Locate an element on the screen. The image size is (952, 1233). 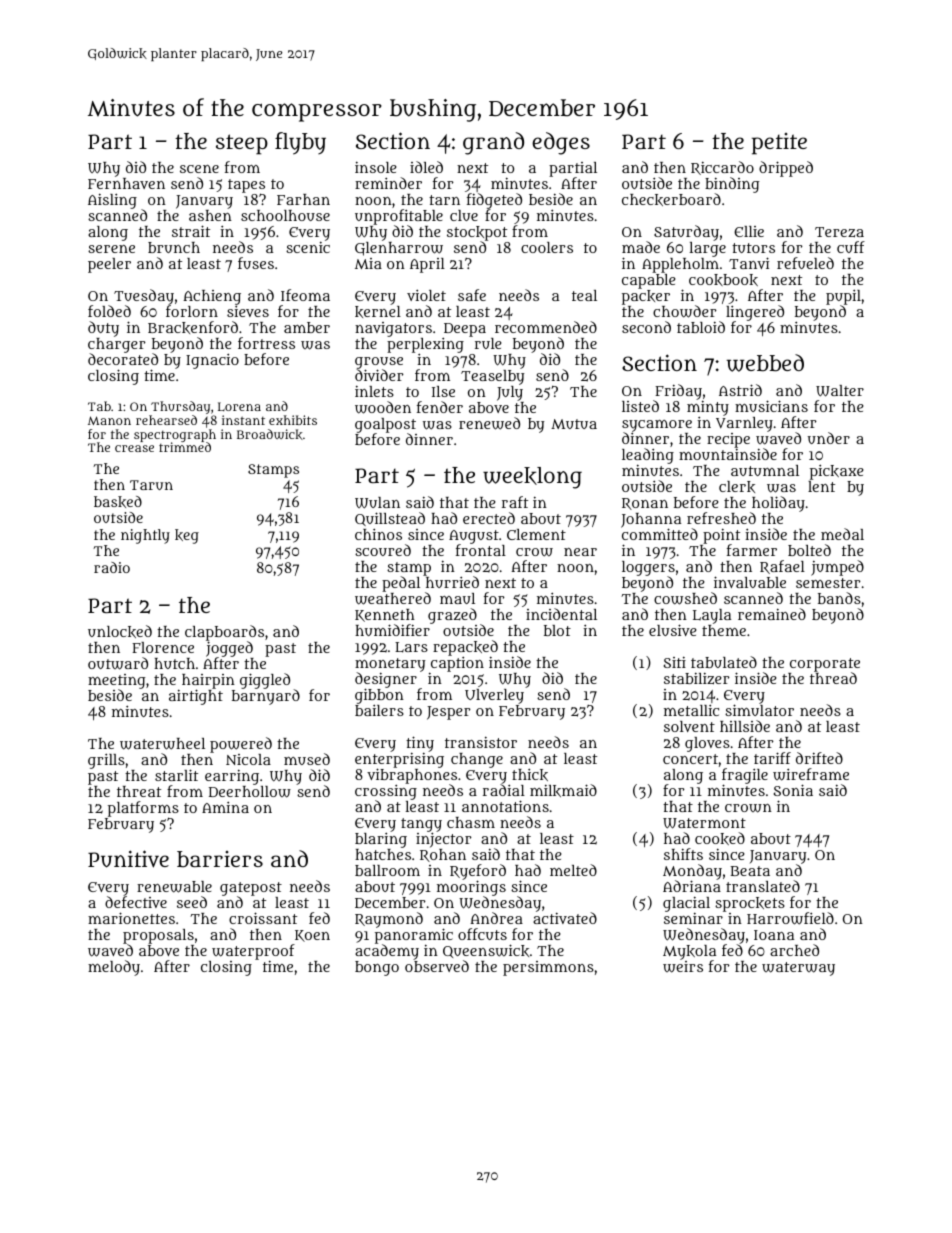
coolers is located at coordinates (547, 247).
